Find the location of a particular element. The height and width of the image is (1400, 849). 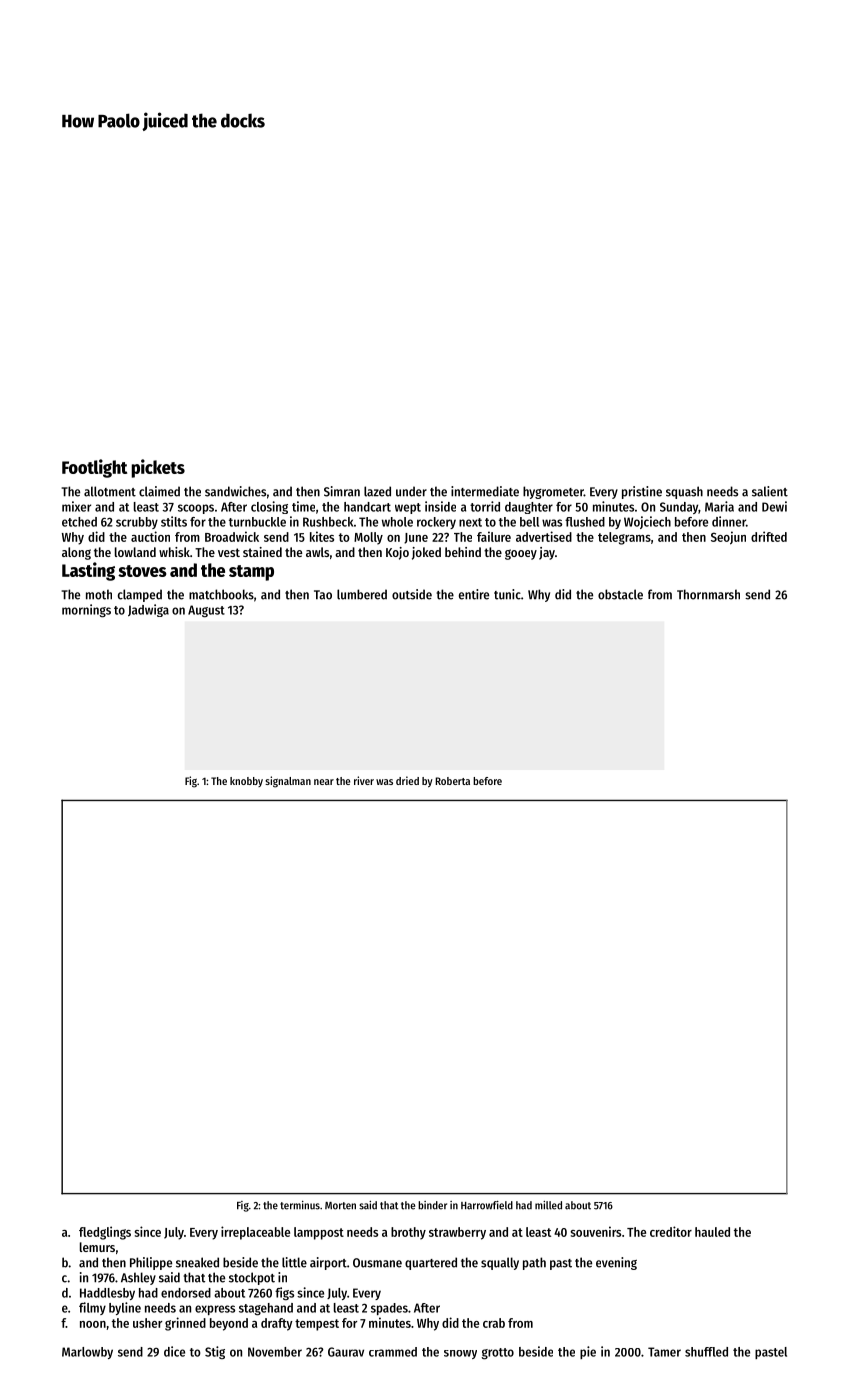

Morten is located at coordinates (340, 1206).
